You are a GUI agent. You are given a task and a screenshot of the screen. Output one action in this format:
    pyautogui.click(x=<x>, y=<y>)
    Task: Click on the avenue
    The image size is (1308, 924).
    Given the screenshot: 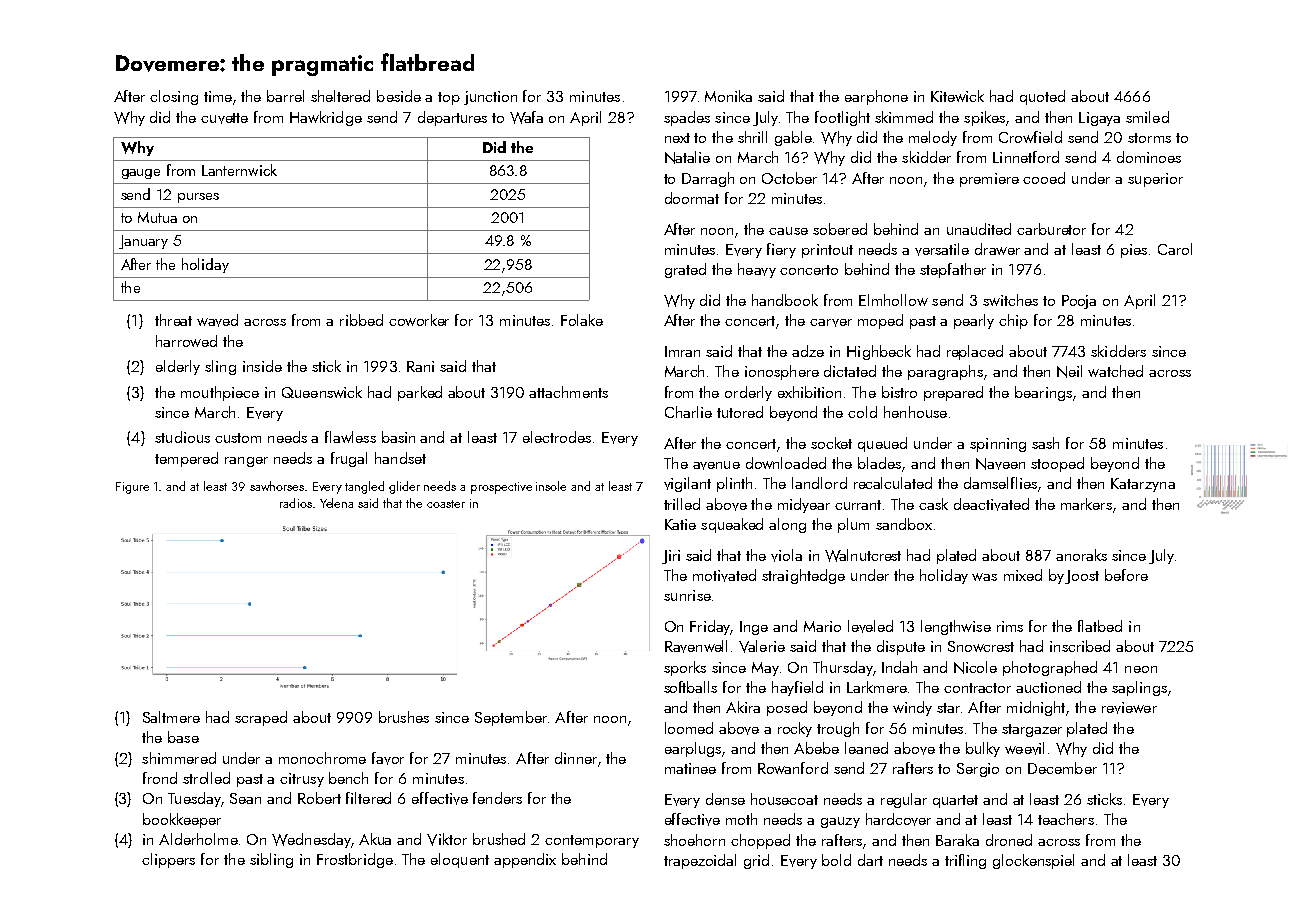 What is the action you would take?
    pyautogui.click(x=716, y=465)
